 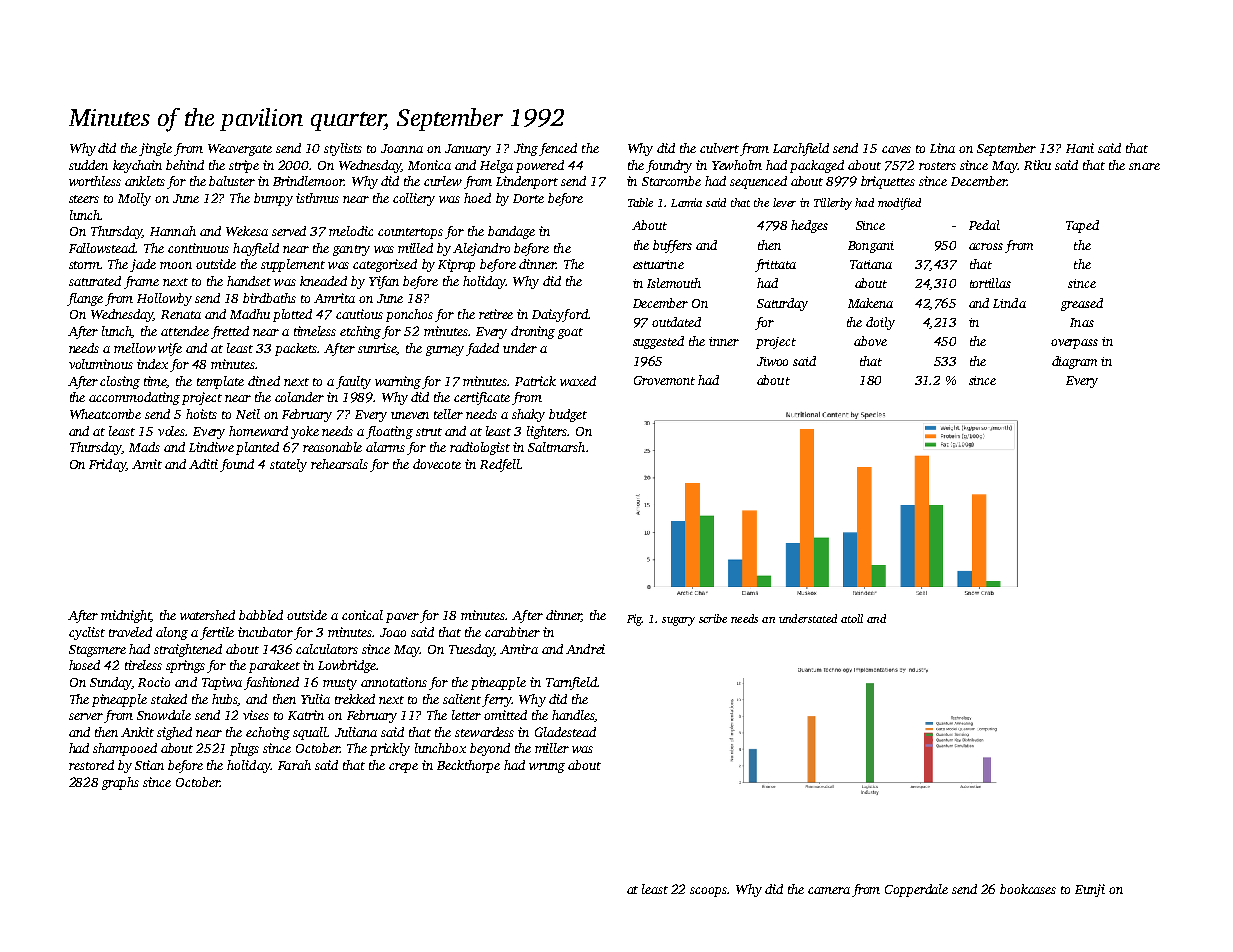 What do you see at coordinates (852, 618) in the page?
I see `atoll` at bounding box center [852, 618].
